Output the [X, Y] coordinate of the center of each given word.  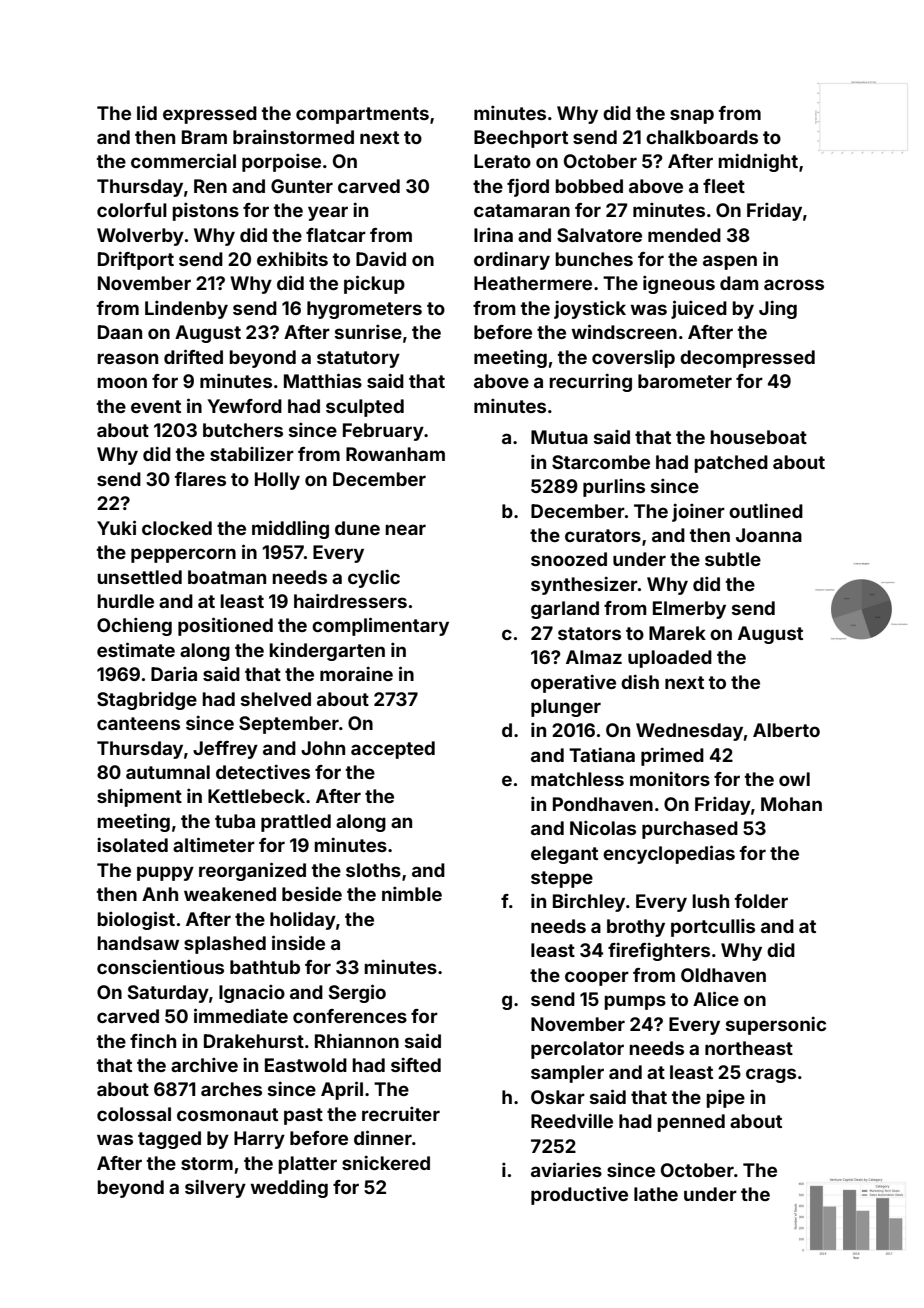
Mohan [791, 804]
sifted [416, 1065]
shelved [276, 699]
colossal [134, 1114]
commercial [183, 160]
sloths [373, 870]
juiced [699, 309]
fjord [528, 188]
